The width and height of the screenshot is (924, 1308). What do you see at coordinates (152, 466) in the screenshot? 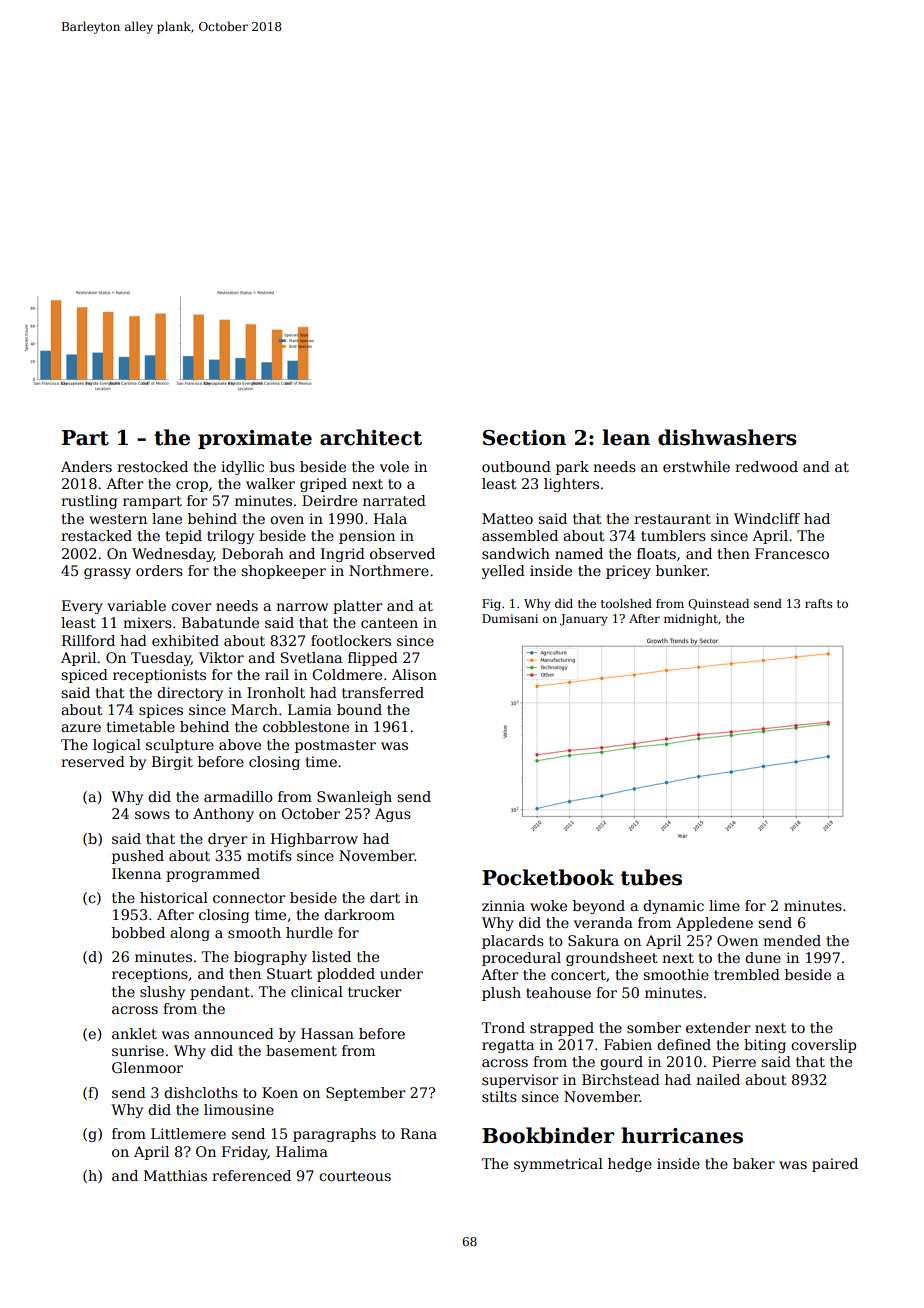
I see `restocked` at bounding box center [152, 466].
